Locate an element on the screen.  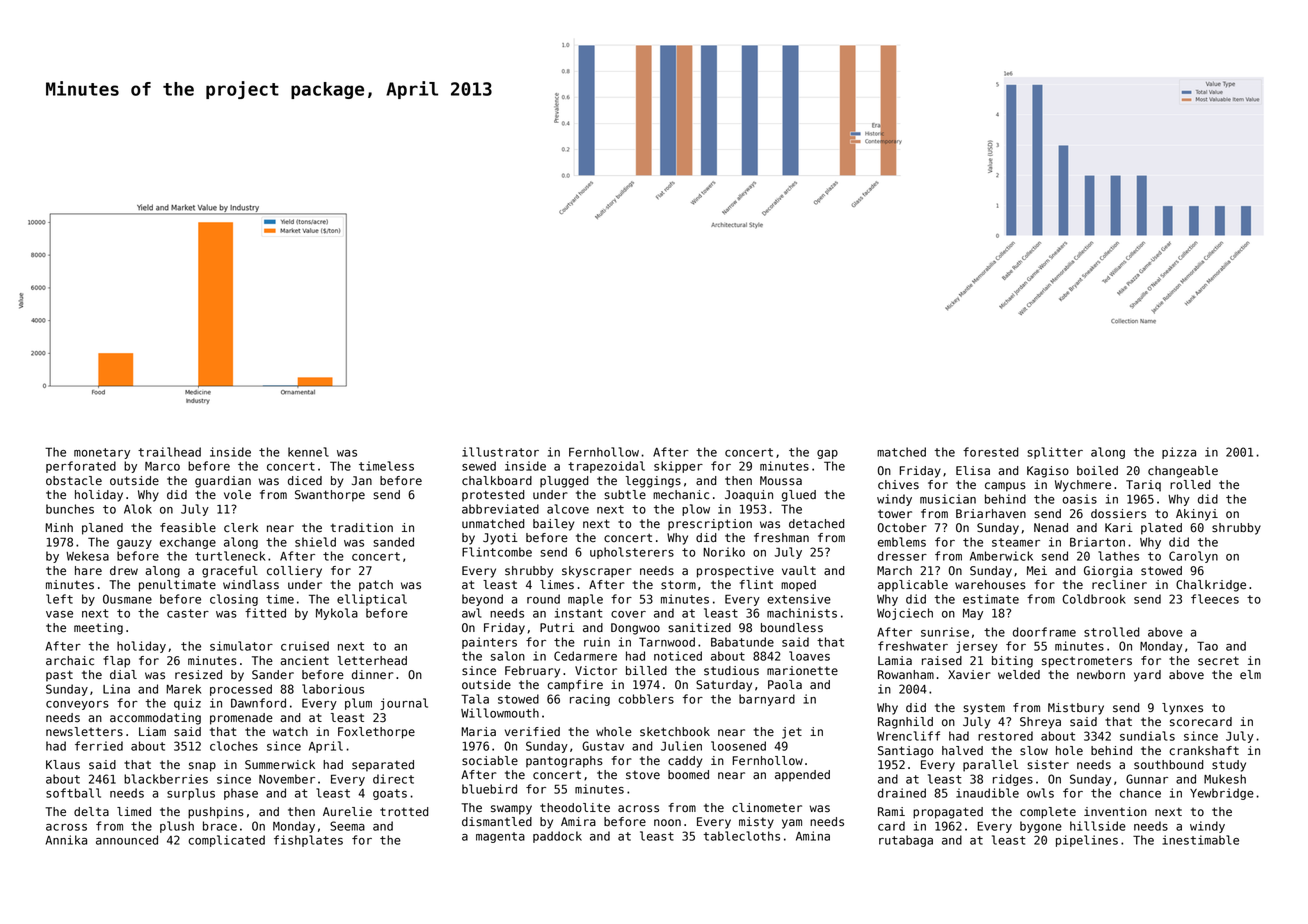
Annika is located at coordinates (66, 840).
